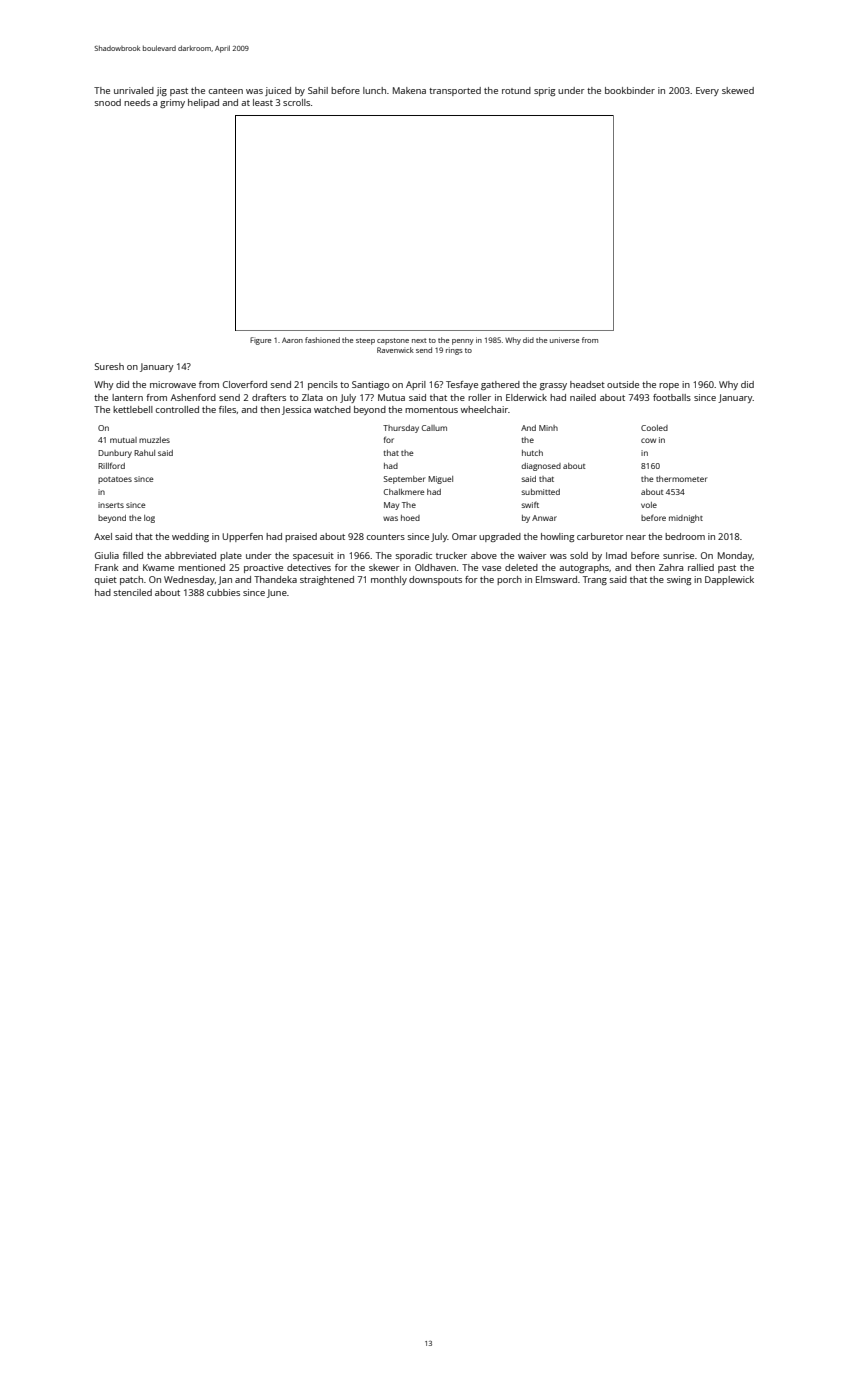  Describe the element at coordinates (509, 580) in the page. I see `porch` at that location.
